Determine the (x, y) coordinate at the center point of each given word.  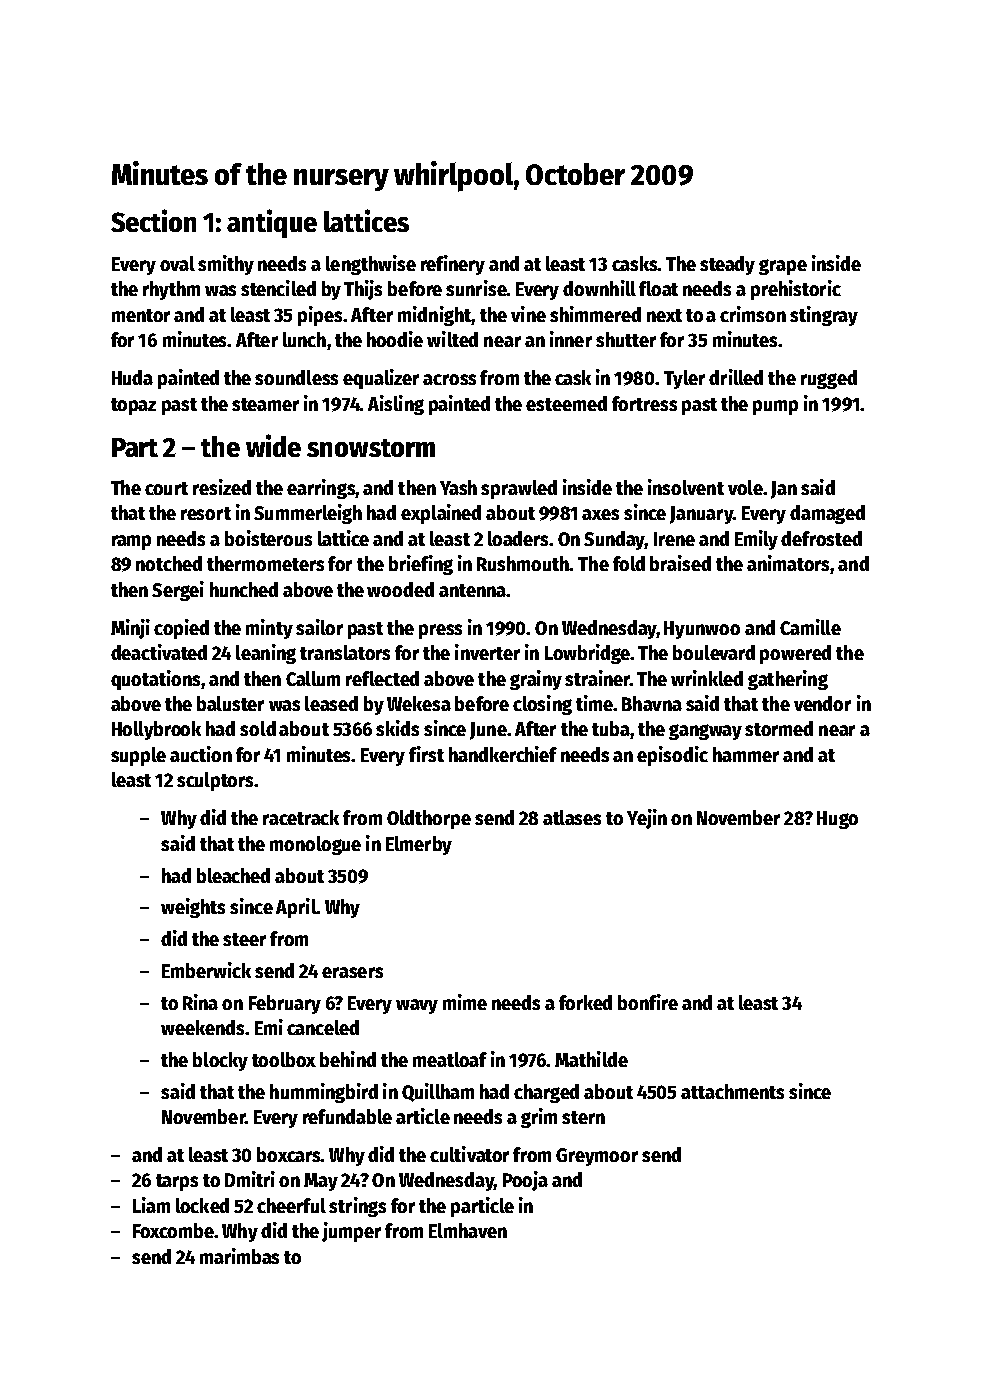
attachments (732, 1091)
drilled (736, 377)
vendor (822, 703)
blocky (220, 1061)
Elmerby (419, 845)
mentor (141, 315)
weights (193, 908)
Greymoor (597, 1157)
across (449, 379)
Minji (130, 629)
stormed (779, 728)
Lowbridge (587, 654)
